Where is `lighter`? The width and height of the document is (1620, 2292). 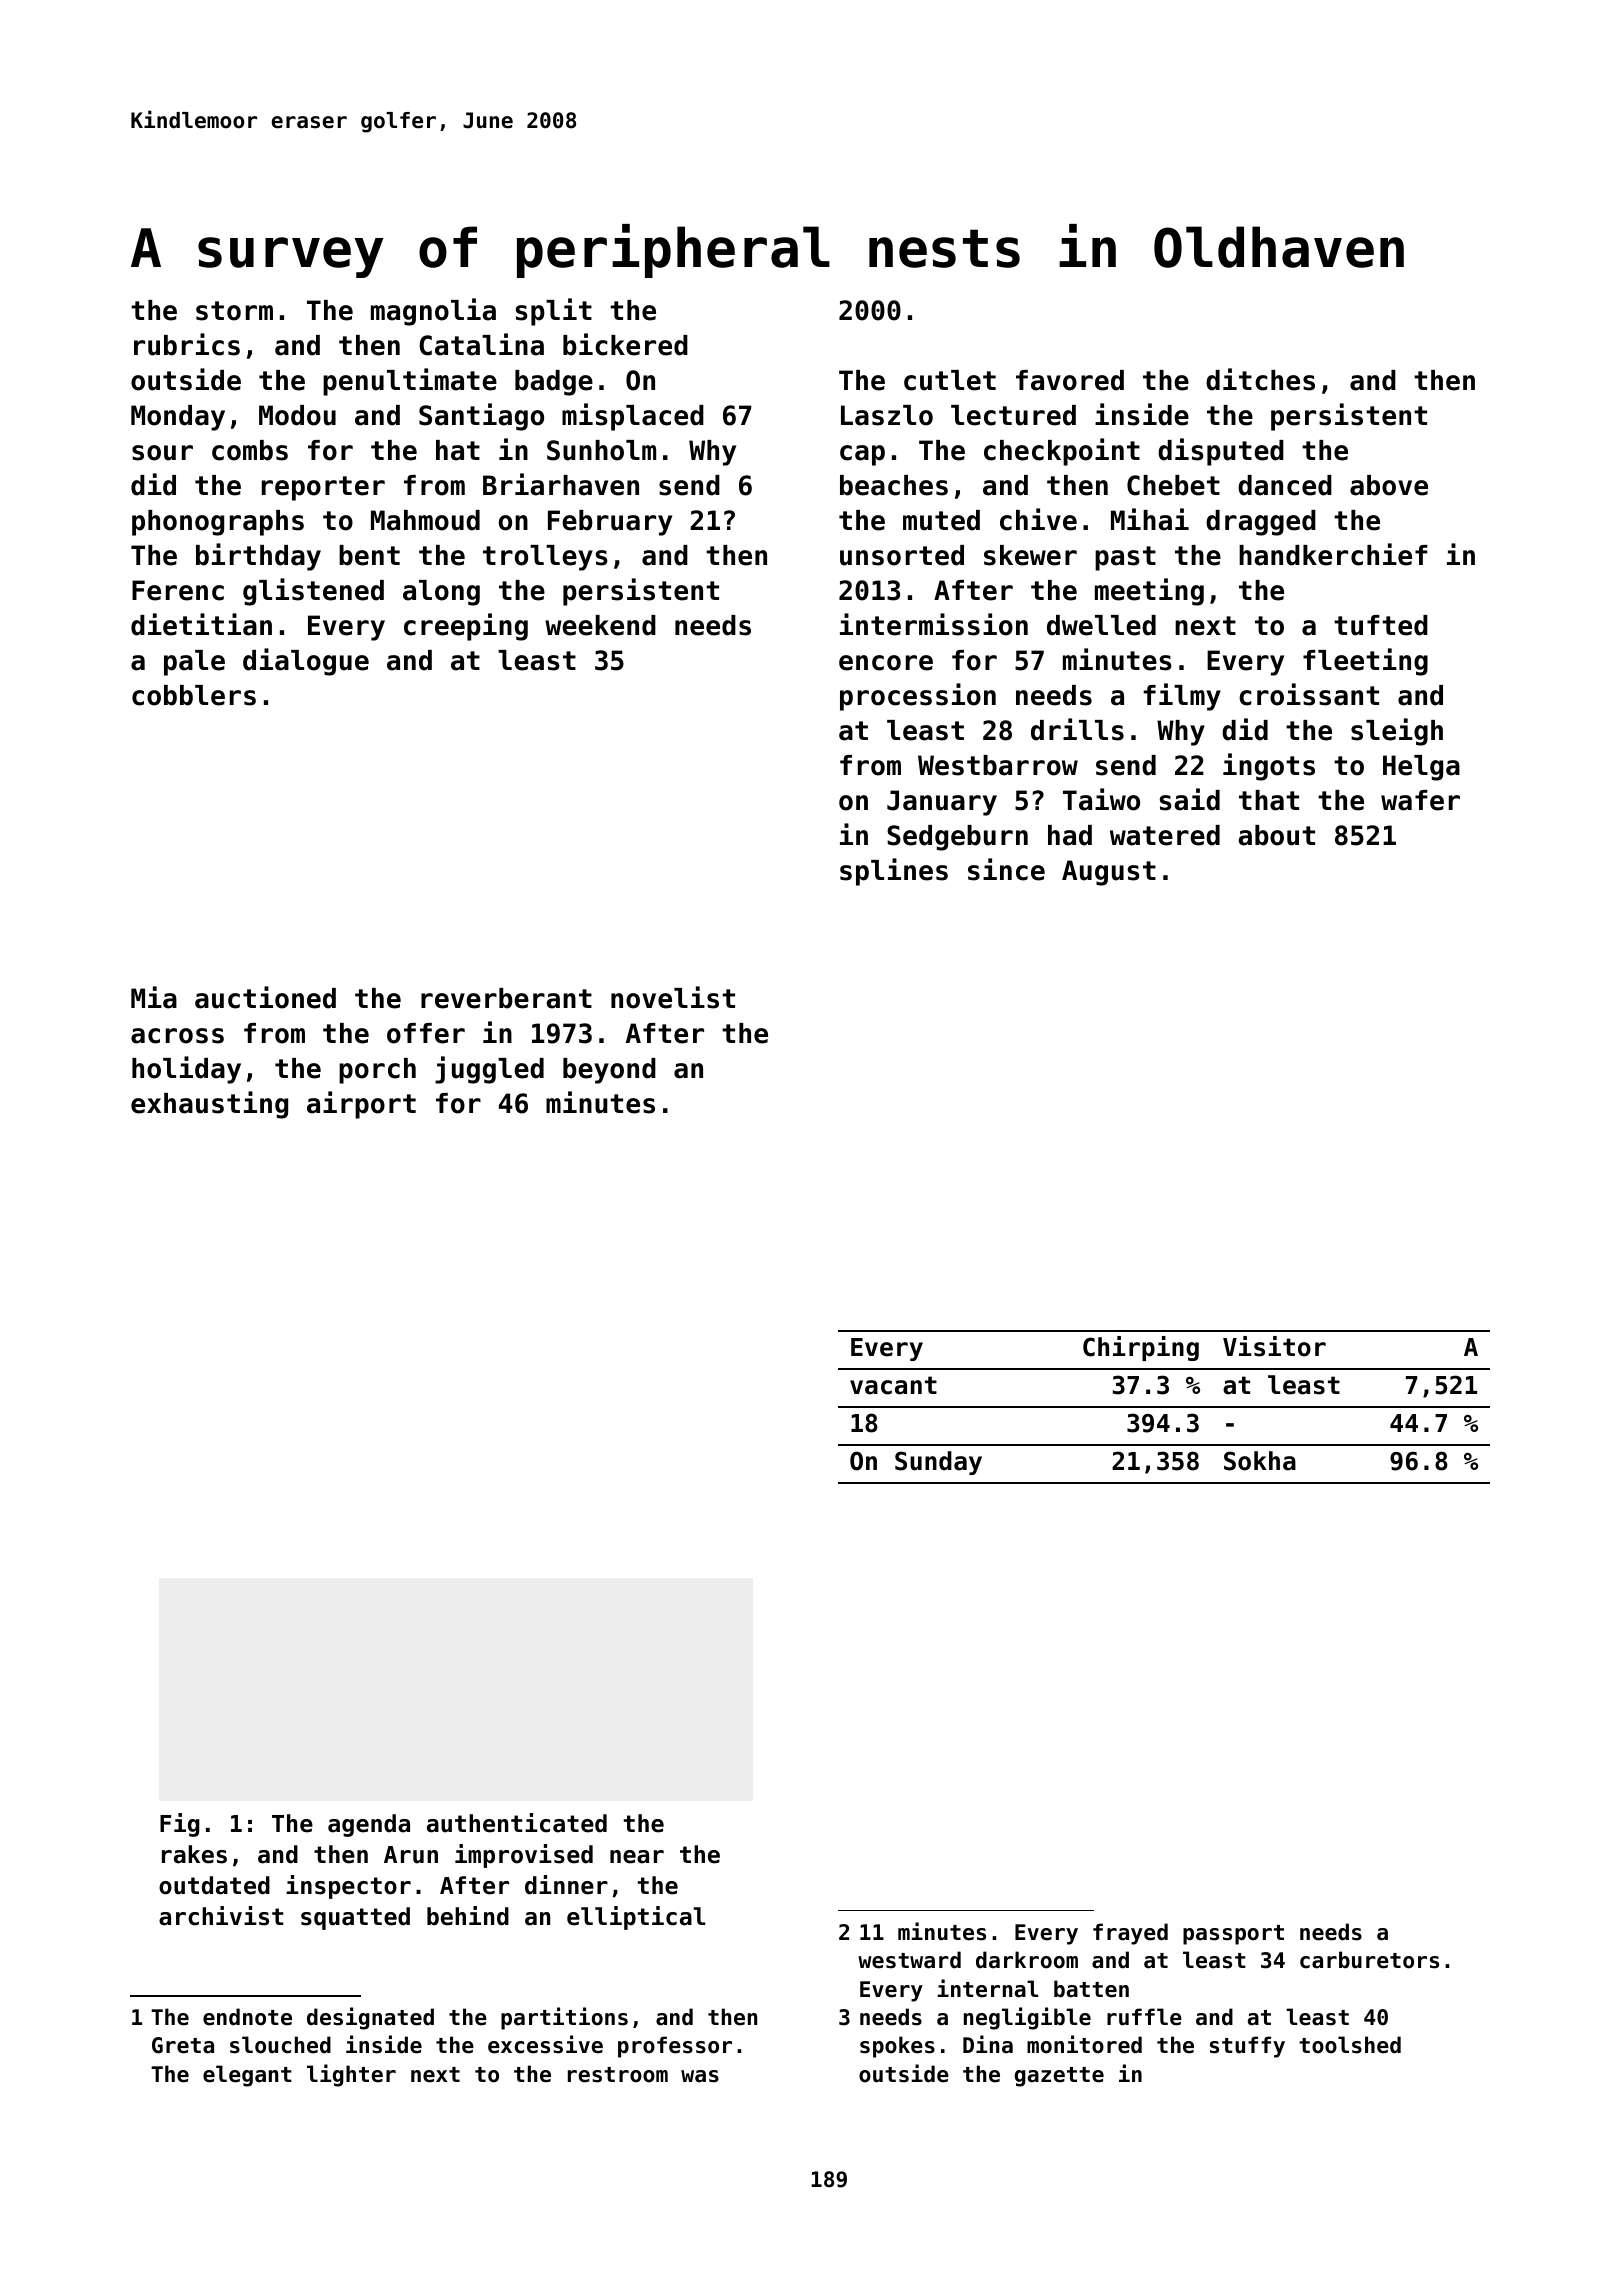
lighter is located at coordinates (351, 2075).
